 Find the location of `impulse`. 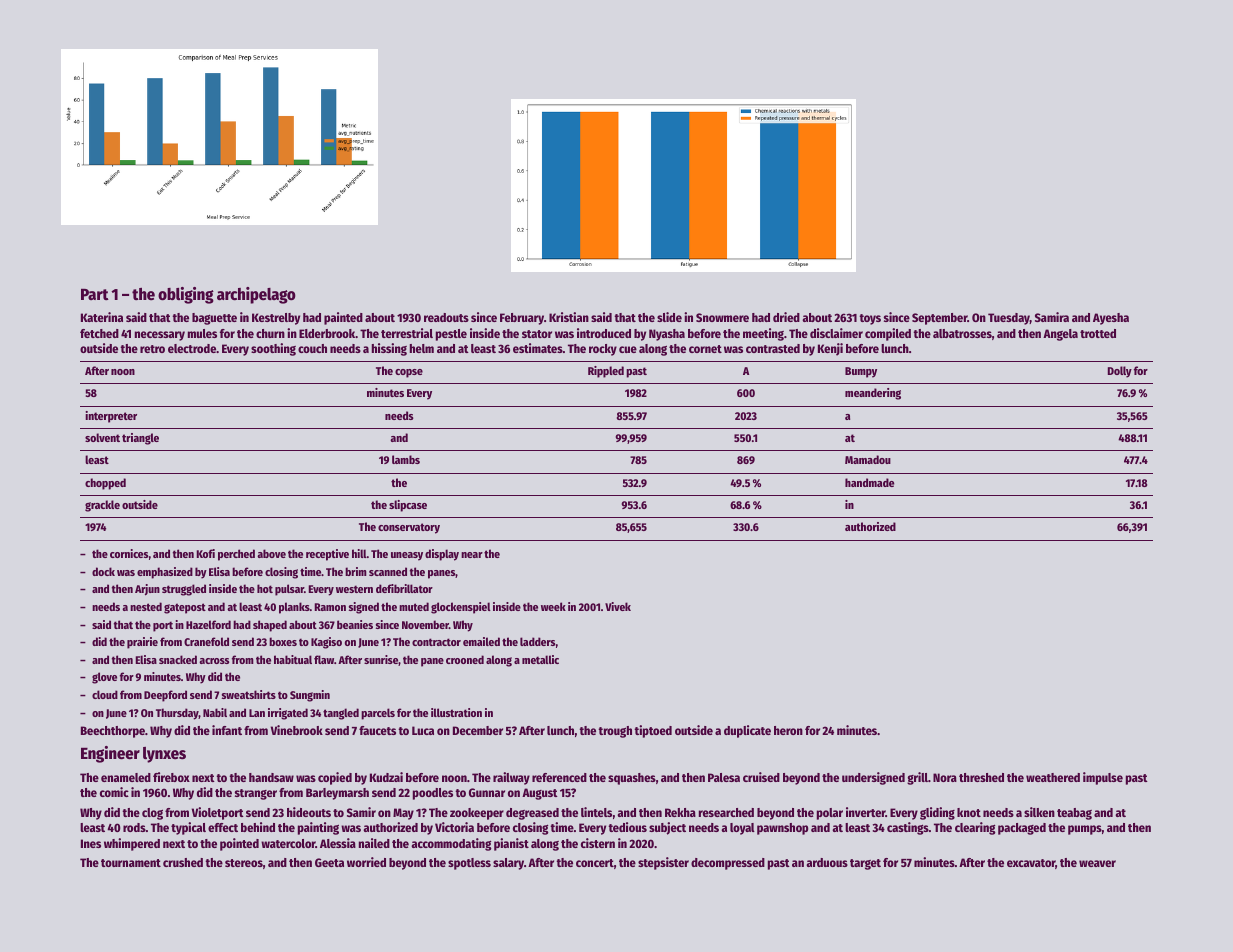

impulse is located at coordinates (1103, 778).
